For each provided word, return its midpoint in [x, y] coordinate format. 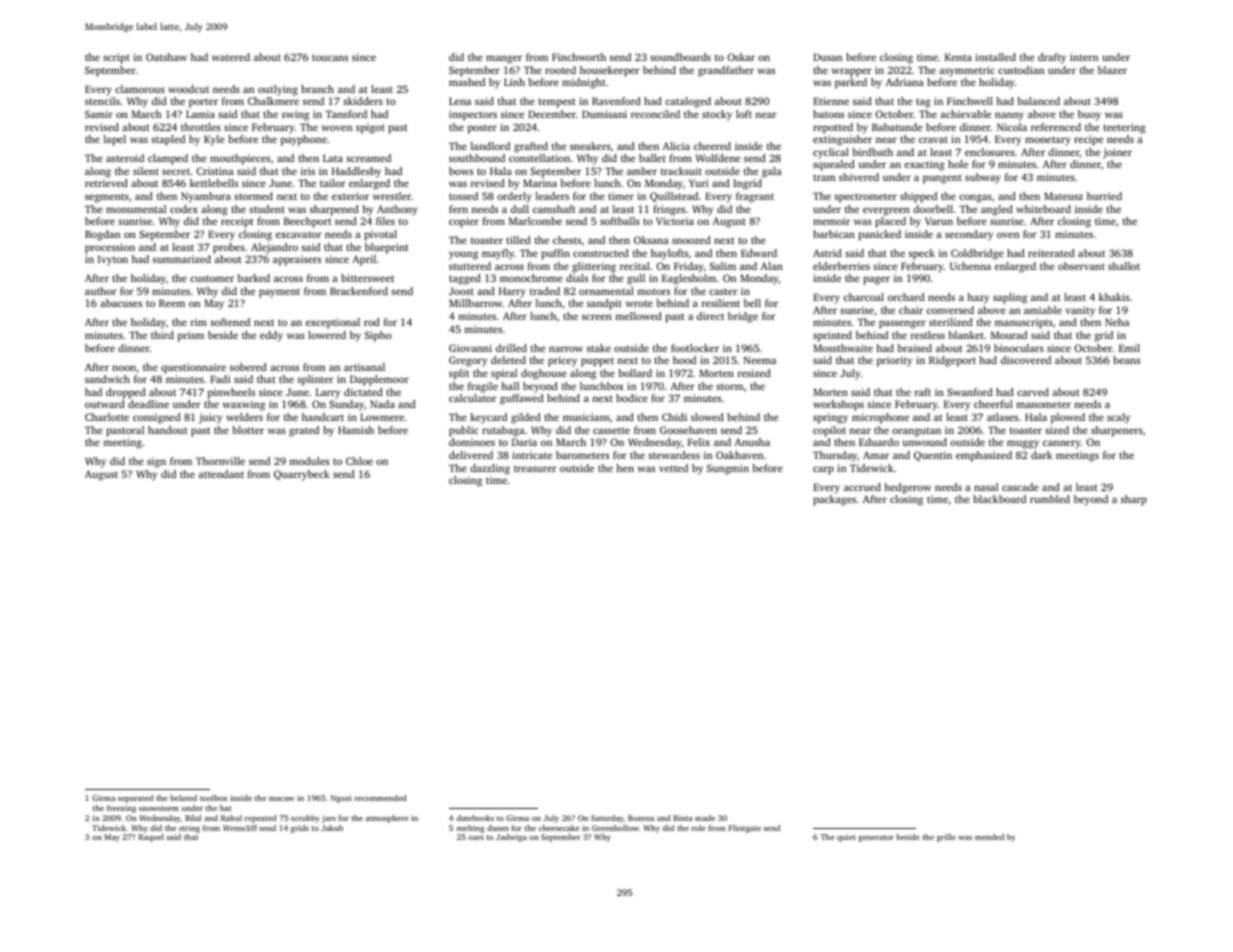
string [189, 829]
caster [723, 291]
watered [231, 57]
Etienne [831, 101]
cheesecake [559, 828]
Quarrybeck [302, 475]
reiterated [1051, 253]
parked [851, 83]
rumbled [1050, 499]
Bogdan [102, 235]
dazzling [490, 469]
